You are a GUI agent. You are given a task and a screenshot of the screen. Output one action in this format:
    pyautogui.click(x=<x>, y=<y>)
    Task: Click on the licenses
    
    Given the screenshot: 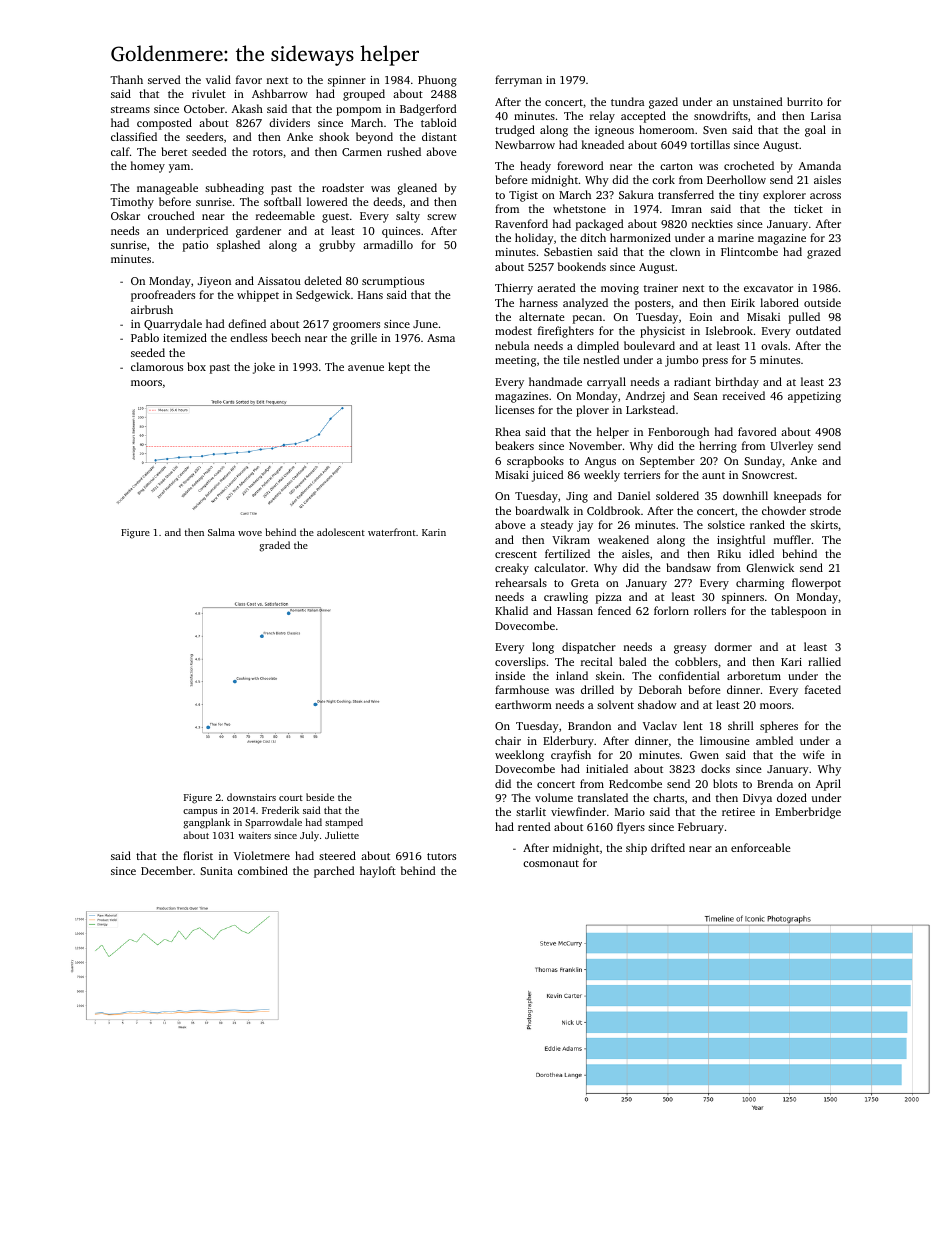 What is the action you would take?
    pyautogui.click(x=514, y=409)
